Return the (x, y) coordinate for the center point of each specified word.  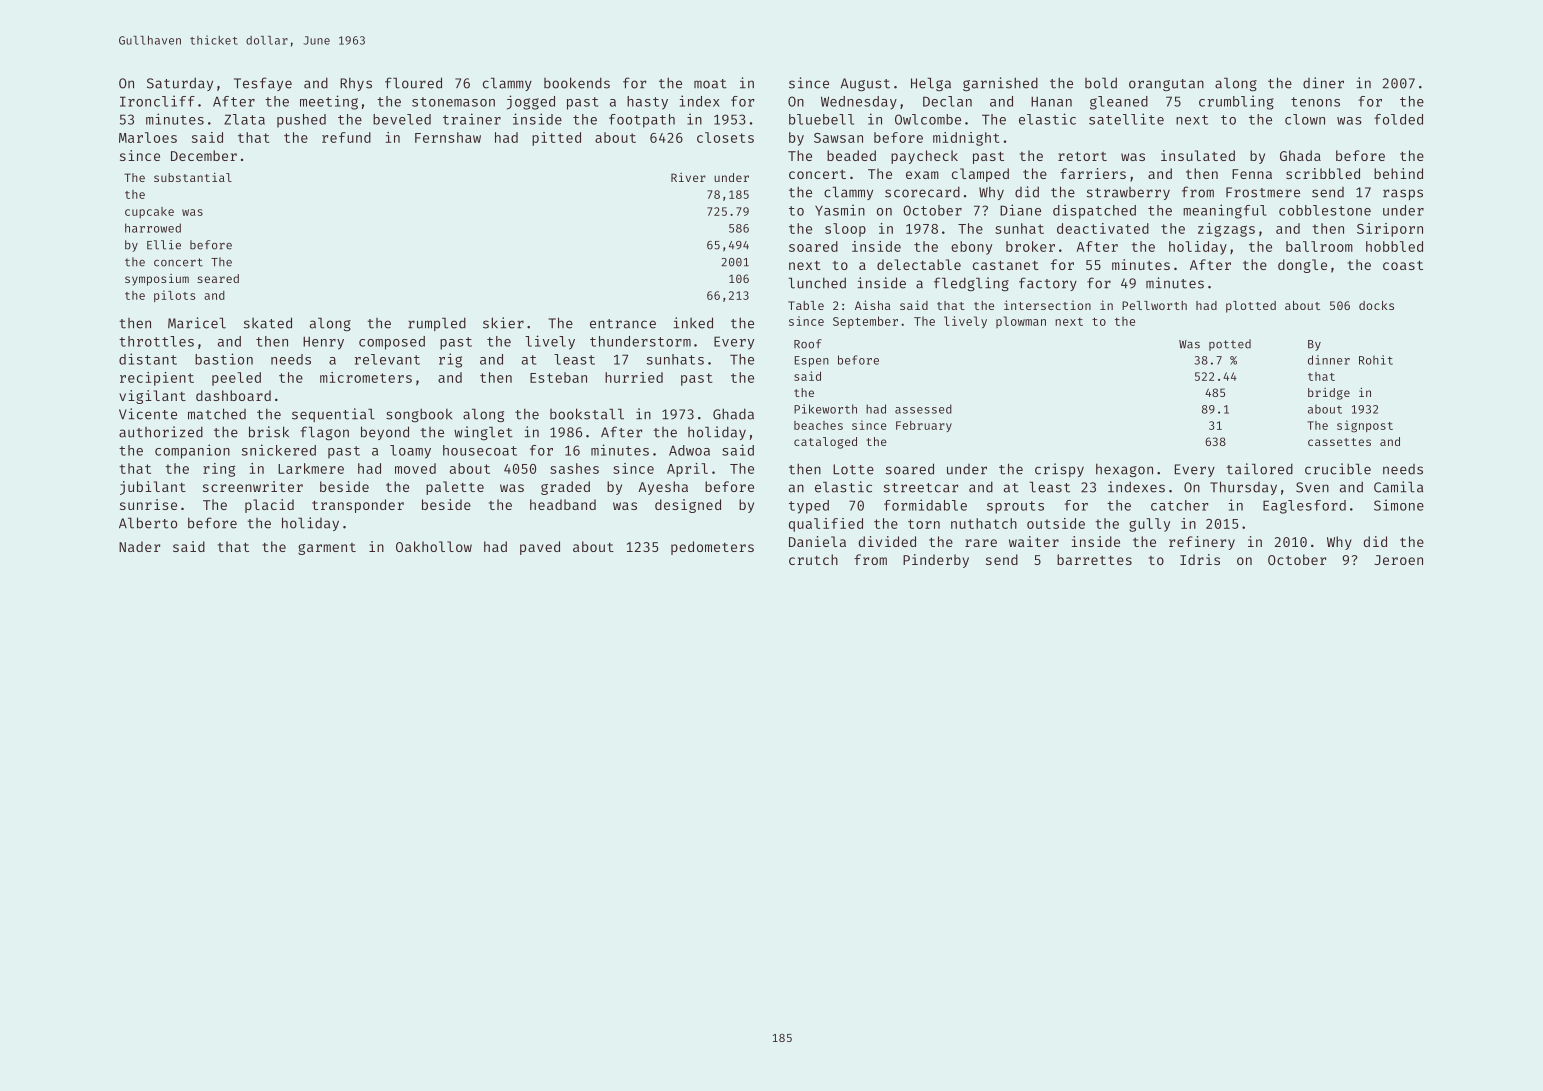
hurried (634, 377)
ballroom (1319, 246)
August (865, 84)
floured (413, 83)
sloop (845, 230)
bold (1101, 83)
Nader (139, 546)
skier (503, 323)
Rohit (1376, 360)
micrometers (366, 377)
